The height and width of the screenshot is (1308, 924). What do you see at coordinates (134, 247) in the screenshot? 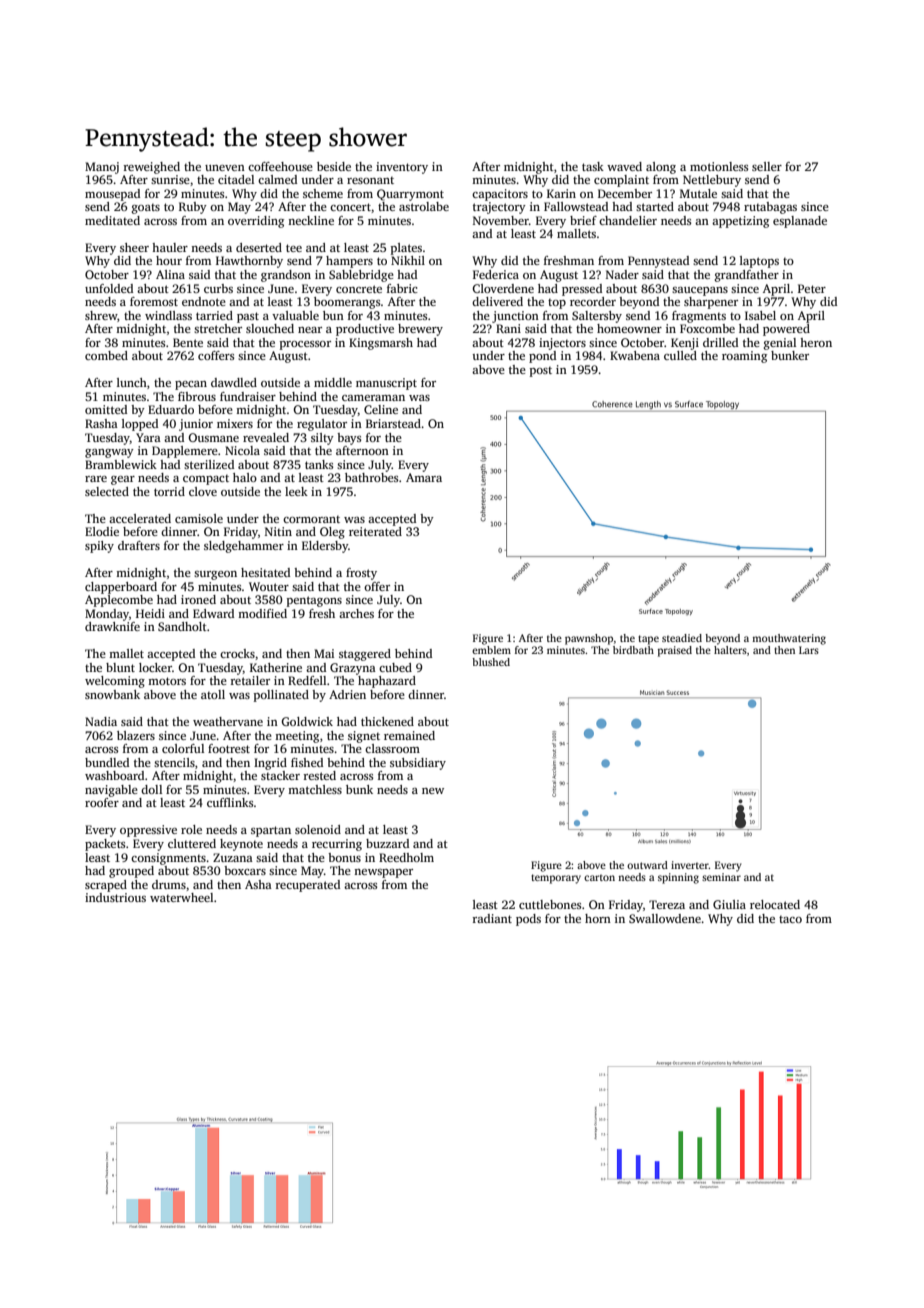
I see `sheer` at bounding box center [134, 247].
